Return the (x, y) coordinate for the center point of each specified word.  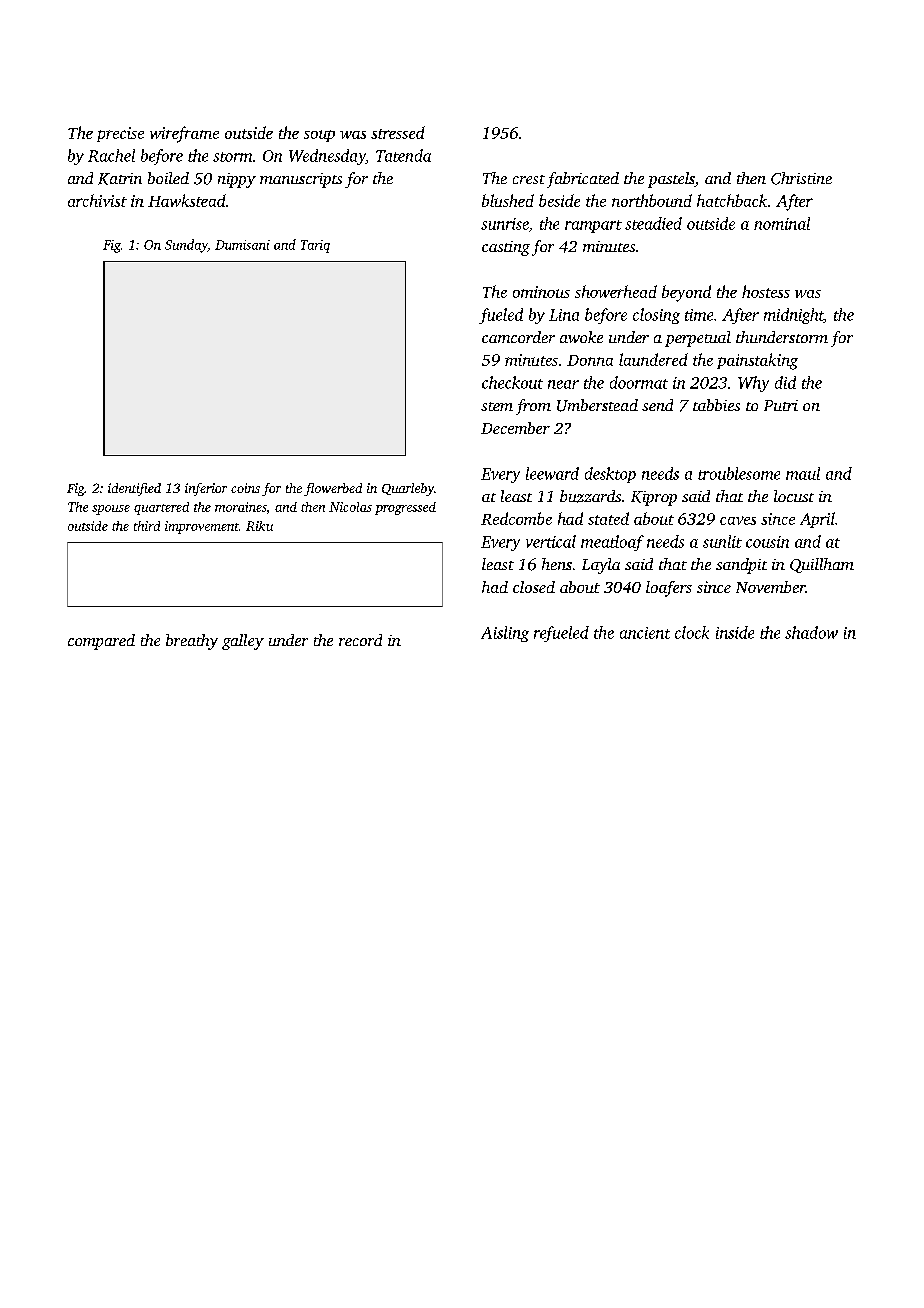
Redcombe (516, 518)
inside (735, 632)
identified (134, 489)
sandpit (741, 566)
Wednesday (327, 157)
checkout (512, 382)
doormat (639, 382)
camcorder (518, 337)
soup (319, 136)
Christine (801, 178)
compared (101, 642)
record (360, 640)
